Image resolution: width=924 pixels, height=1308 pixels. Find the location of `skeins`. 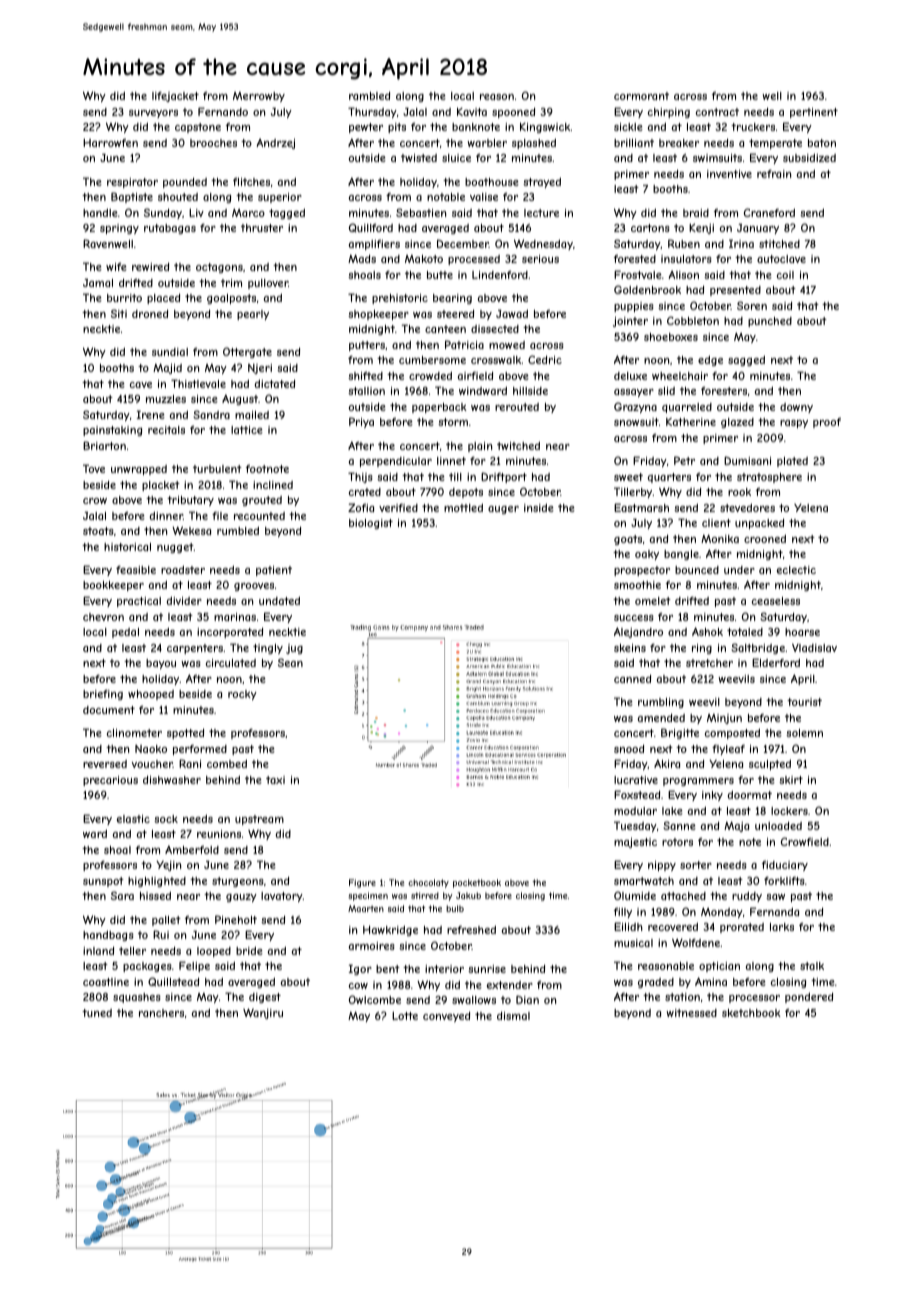

skeins is located at coordinates (630, 648).
